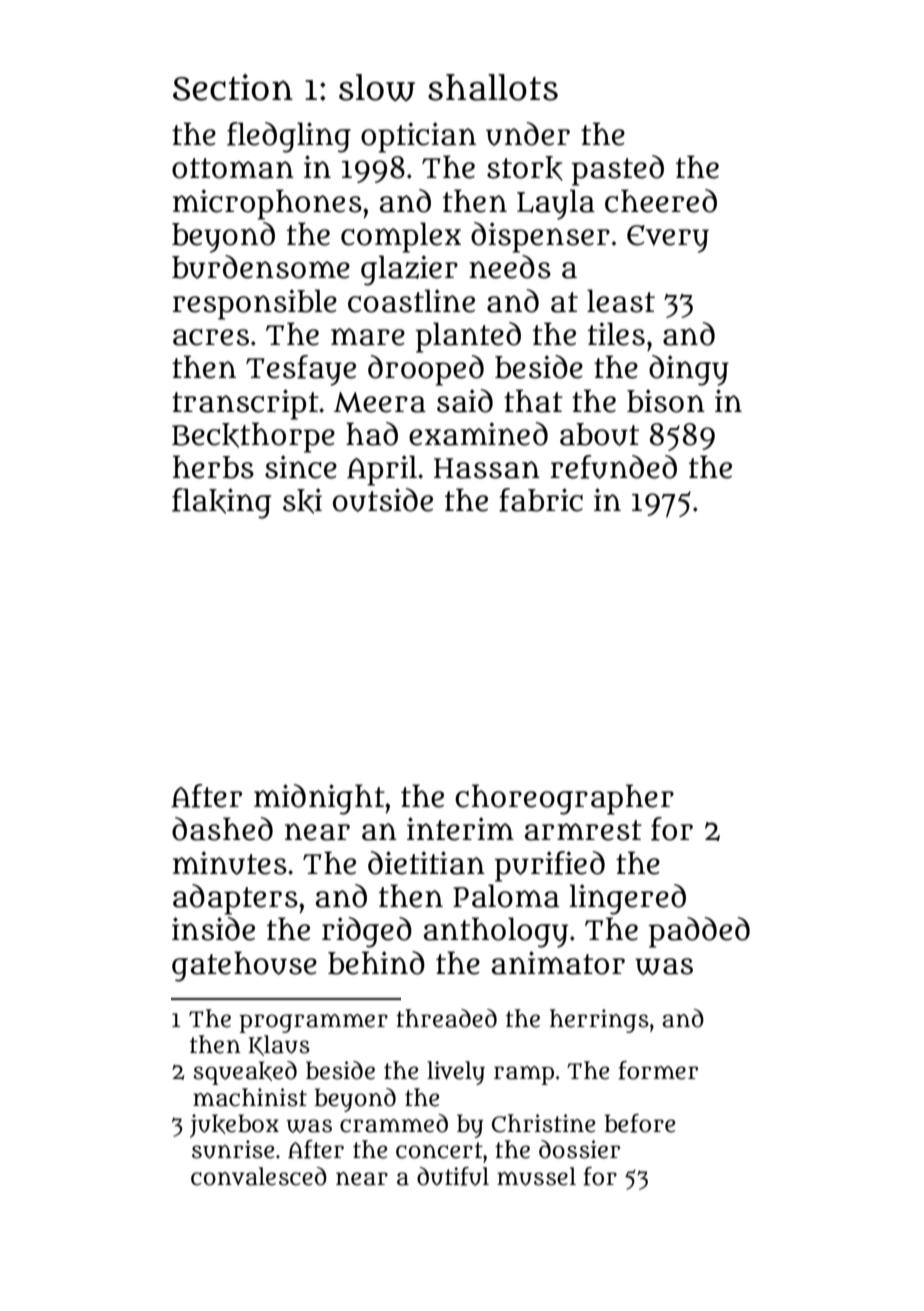 This screenshot has height=1311, width=924. What do you see at coordinates (302, 501) in the screenshot?
I see `ski` at bounding box center [302, 501].
